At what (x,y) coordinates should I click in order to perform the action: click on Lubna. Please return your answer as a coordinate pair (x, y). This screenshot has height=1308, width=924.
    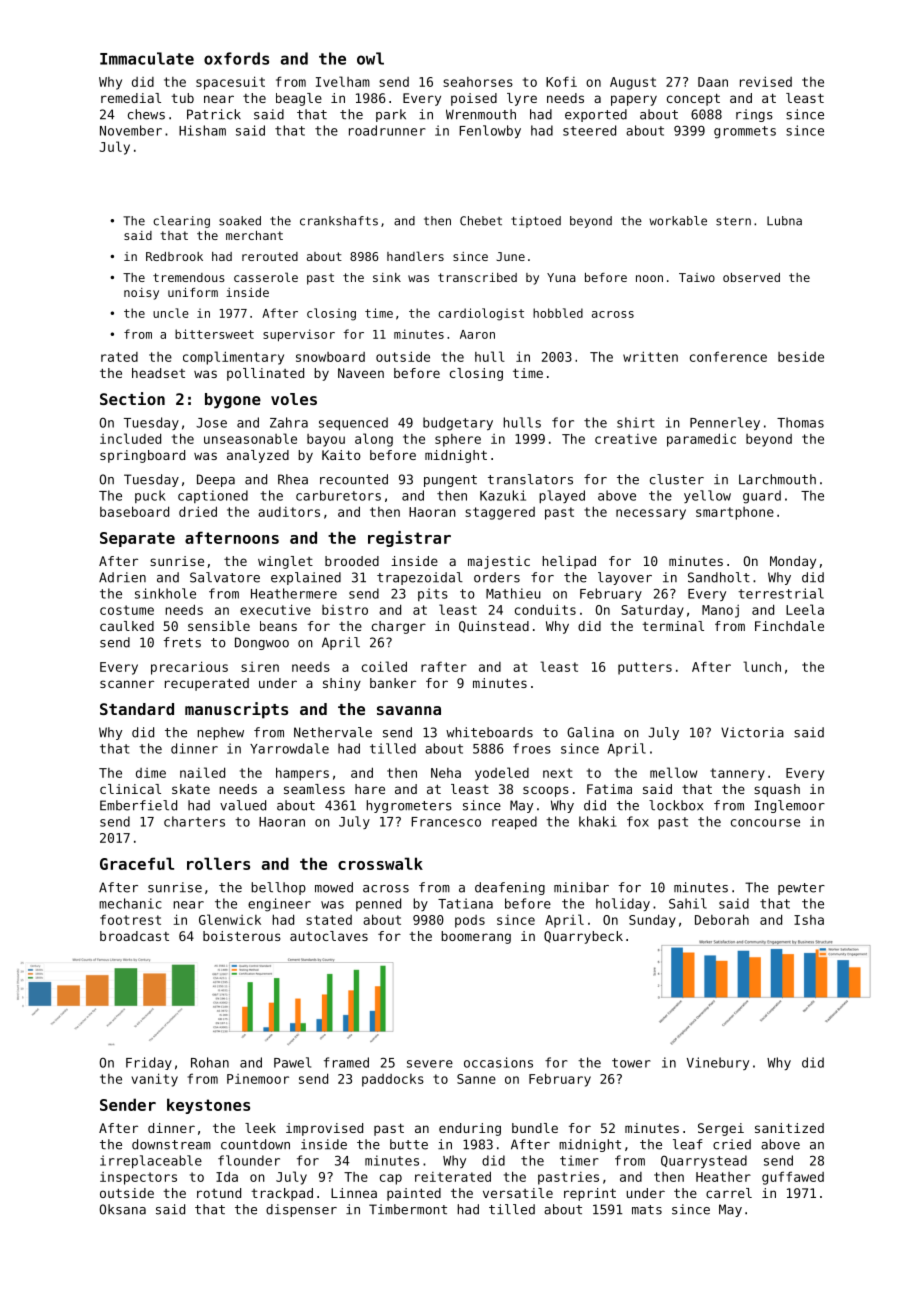
    Looking at the image, I should click on (784, 221).
